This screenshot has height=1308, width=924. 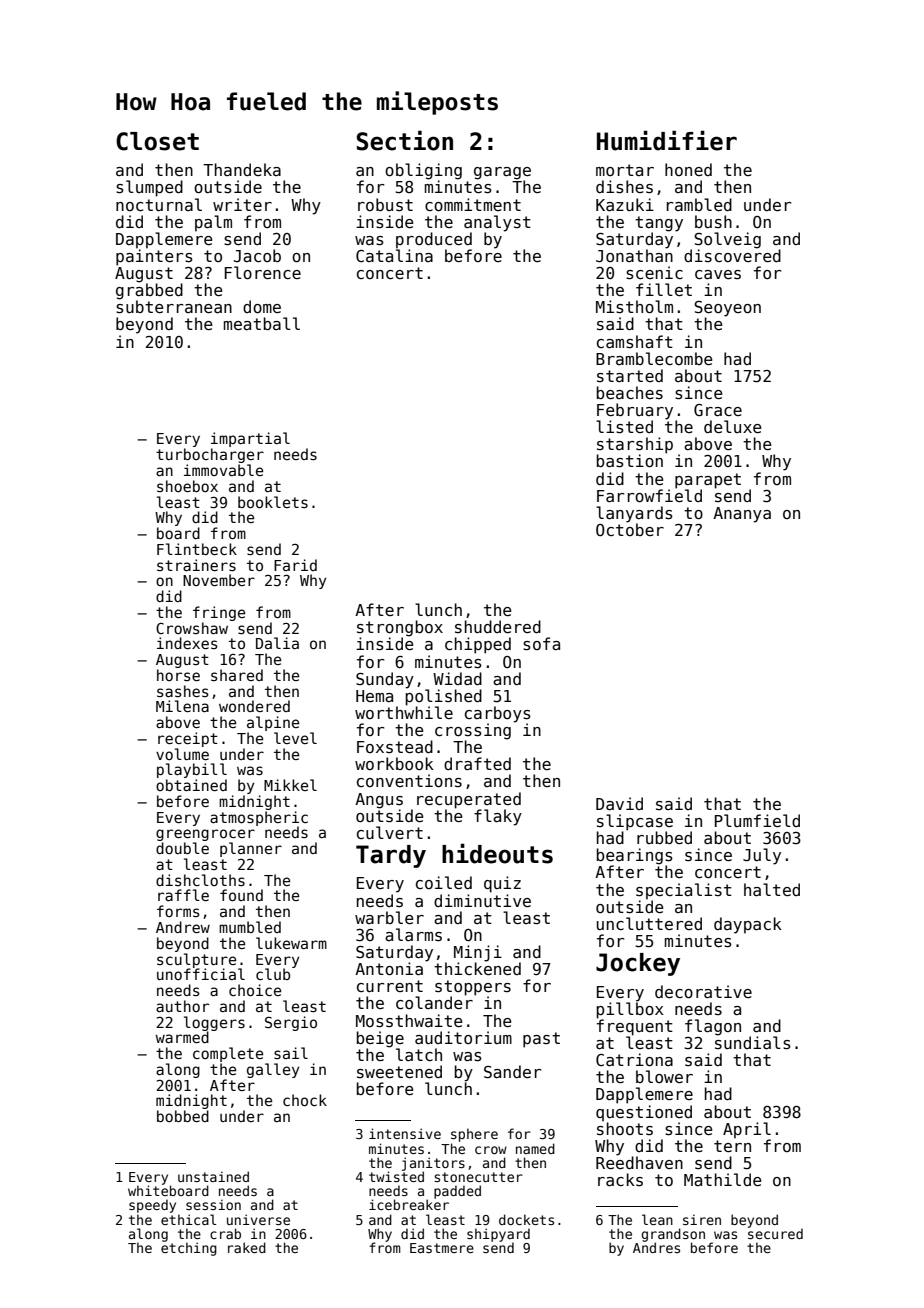 What do you see at coordinates (634, 306) in the screenshot?
I see `Mistholm` at bounding box center [634, 306].
